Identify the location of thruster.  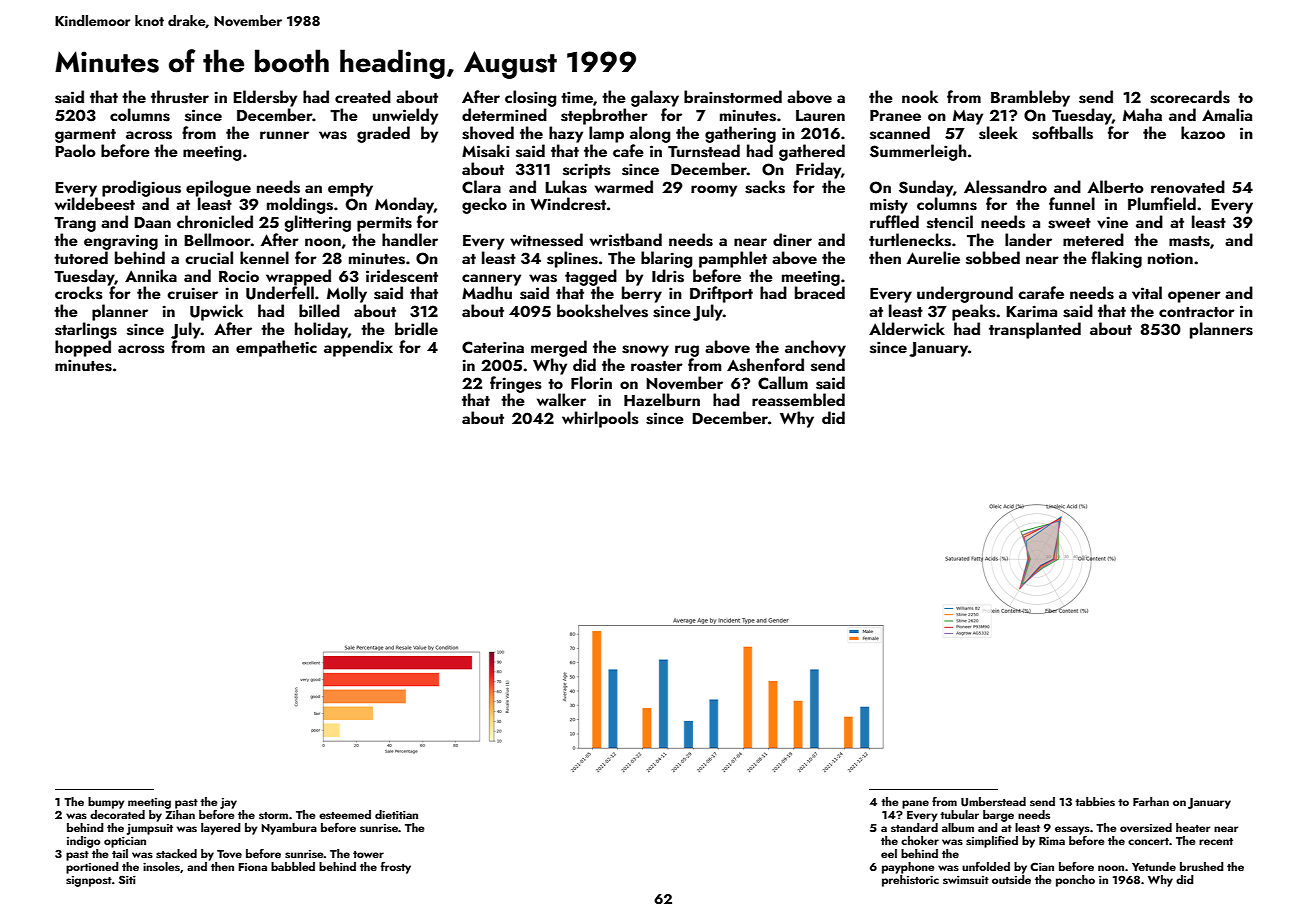
(180, 97).
